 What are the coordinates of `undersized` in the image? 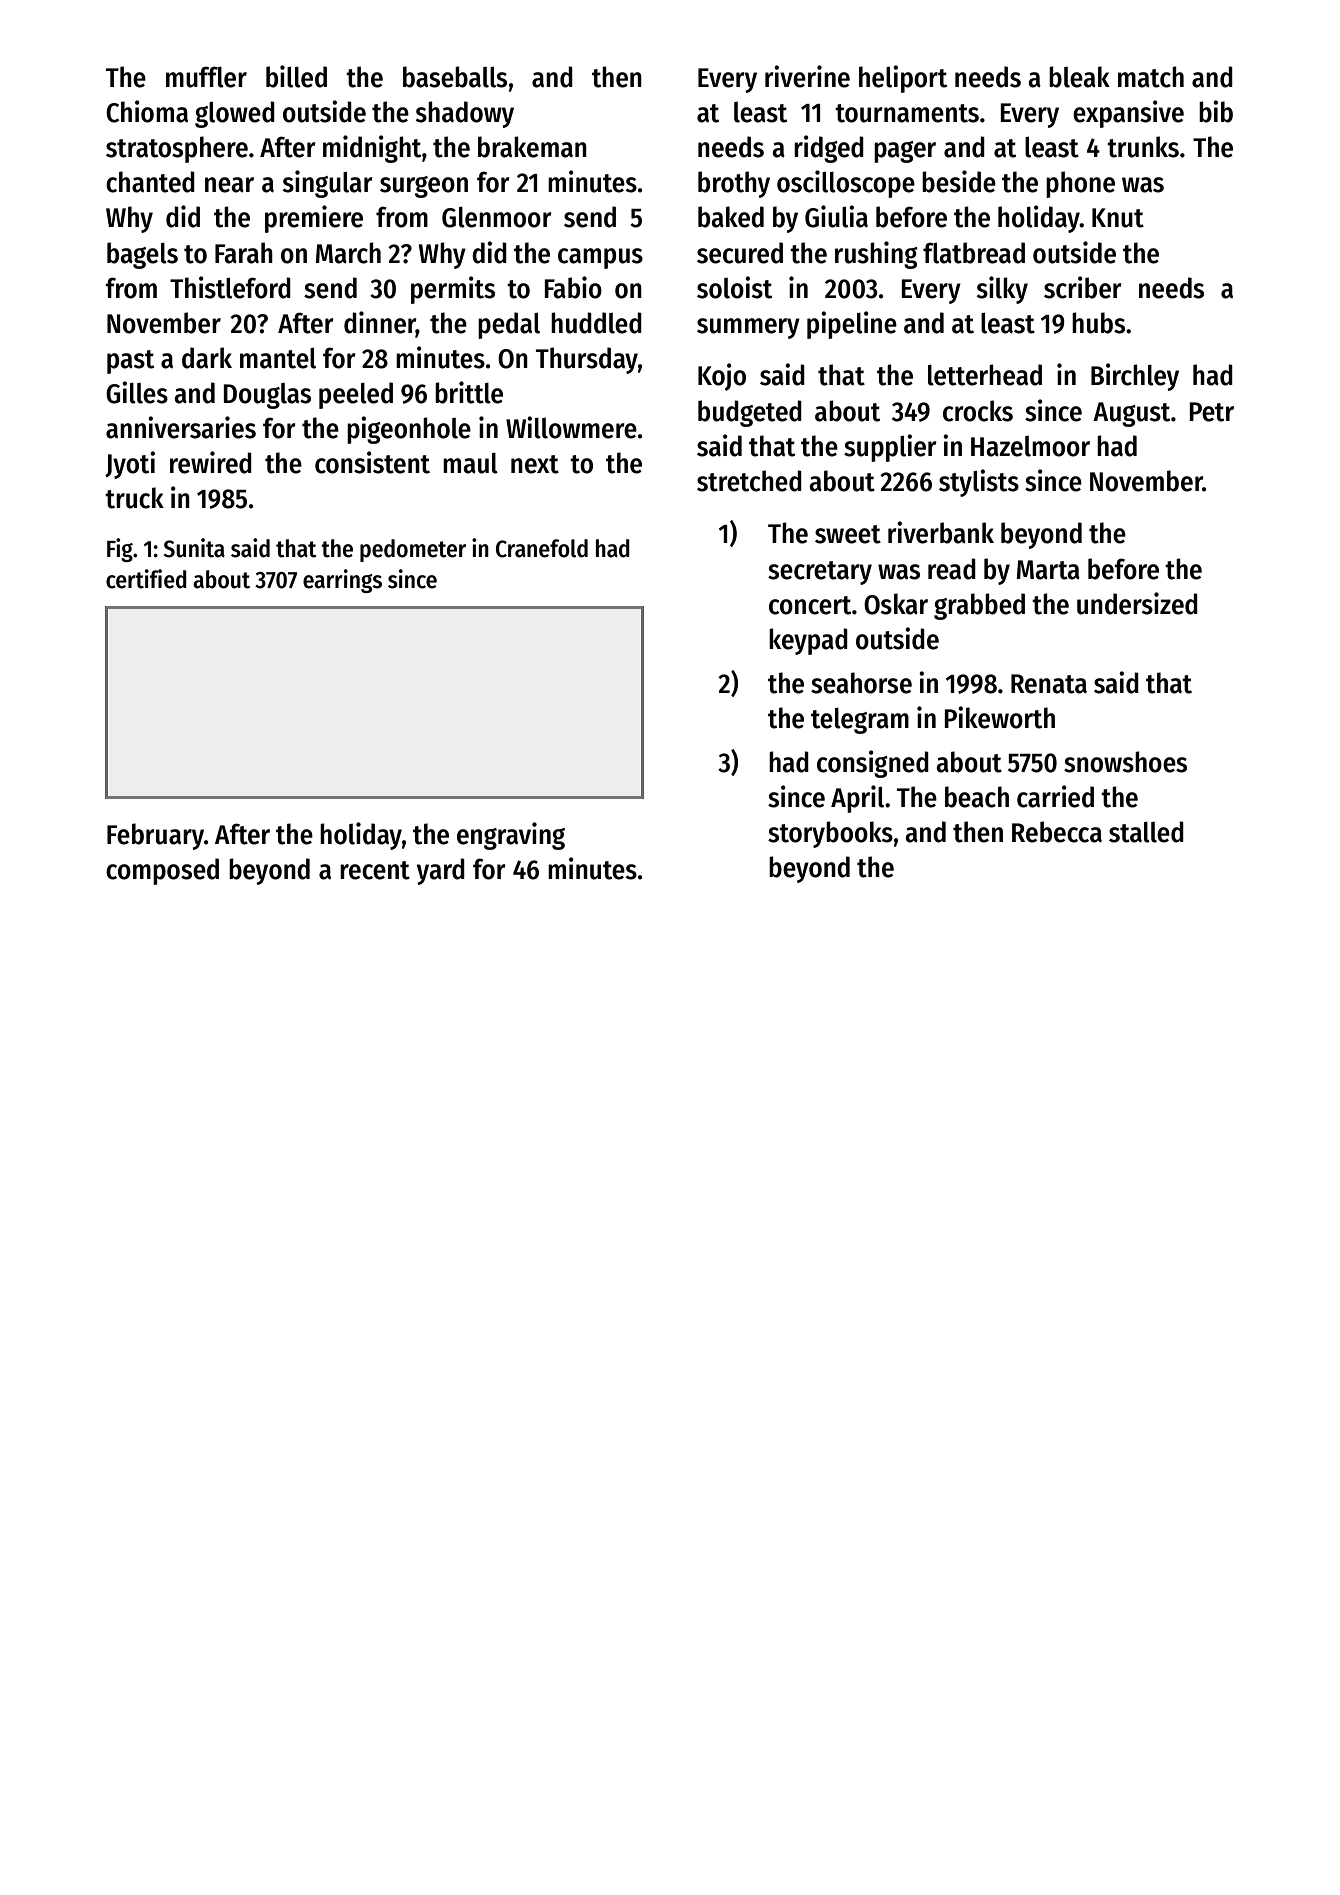 It's located at (1137, 603).
